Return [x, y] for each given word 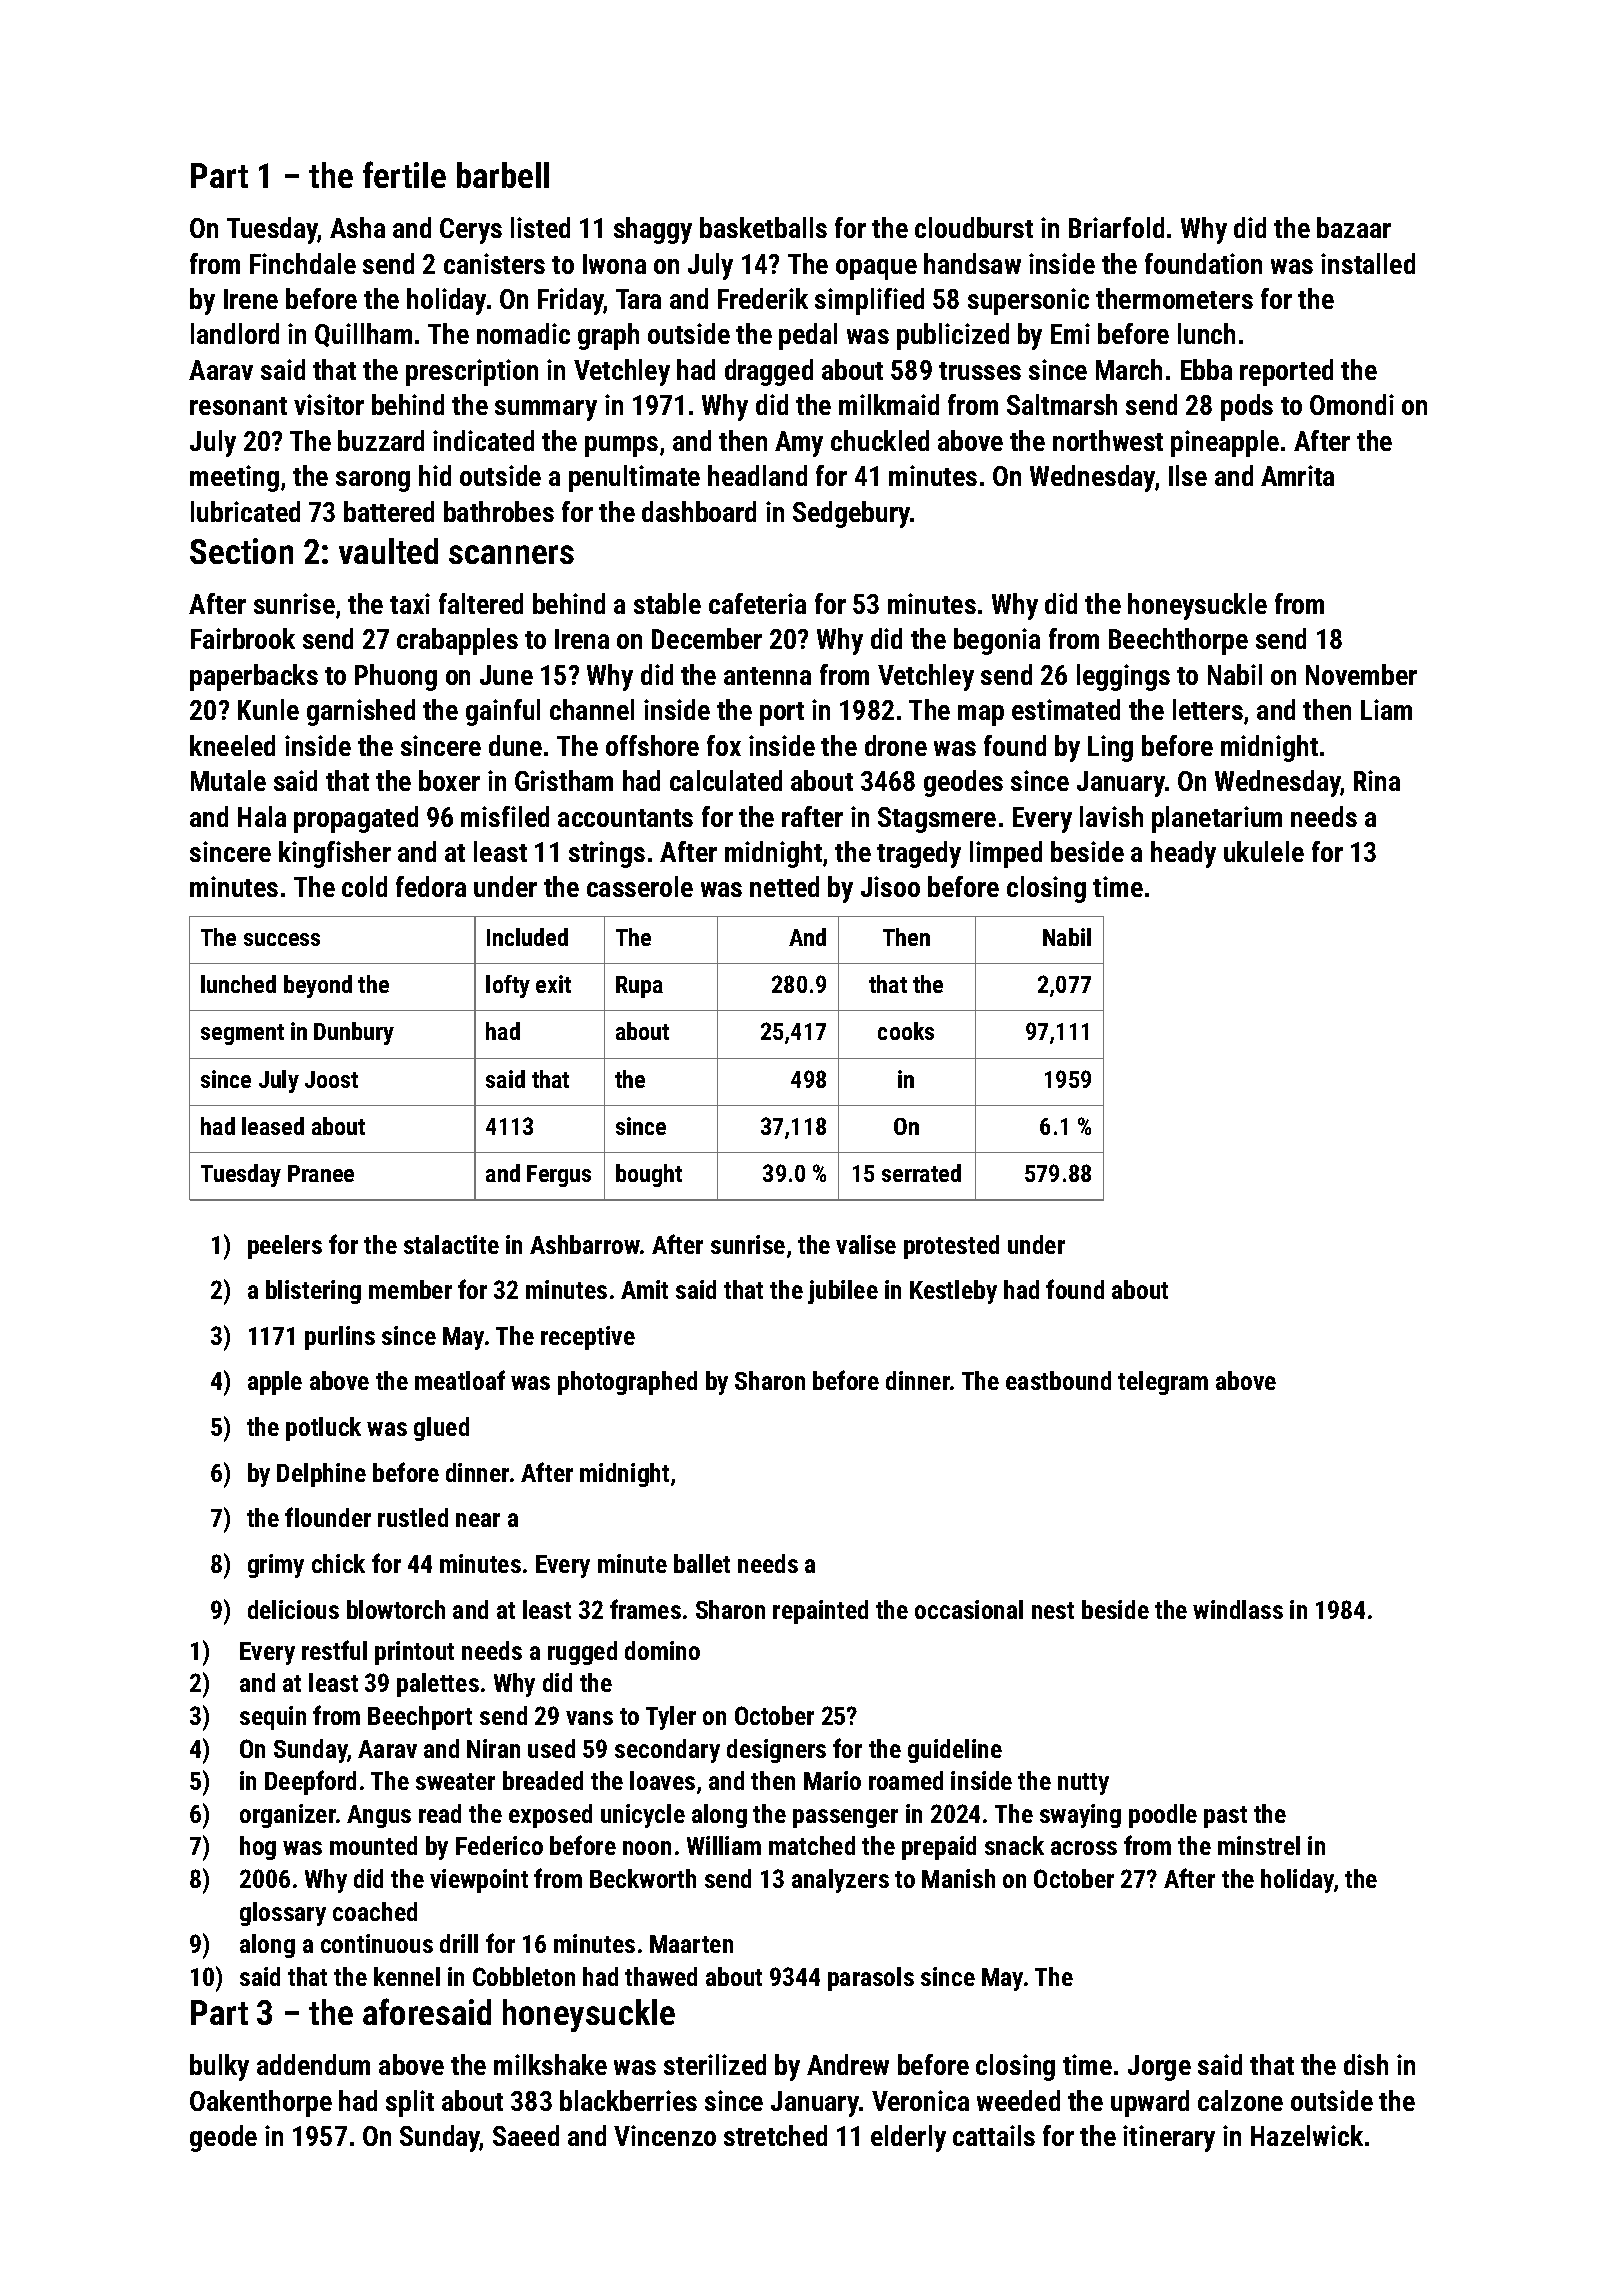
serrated [921, 1173]
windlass [1238, 1609]
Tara [638, 299]
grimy [276, 1566]
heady [1183, 854]
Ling [1110, 748]
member [410, 1289]
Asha [357, 227]
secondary [667, 1751]
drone [896, 745]
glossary [283, 1914]
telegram [1163, 1383]
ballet [702, 1563]
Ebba [1206, 369]
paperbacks [254, 677]
